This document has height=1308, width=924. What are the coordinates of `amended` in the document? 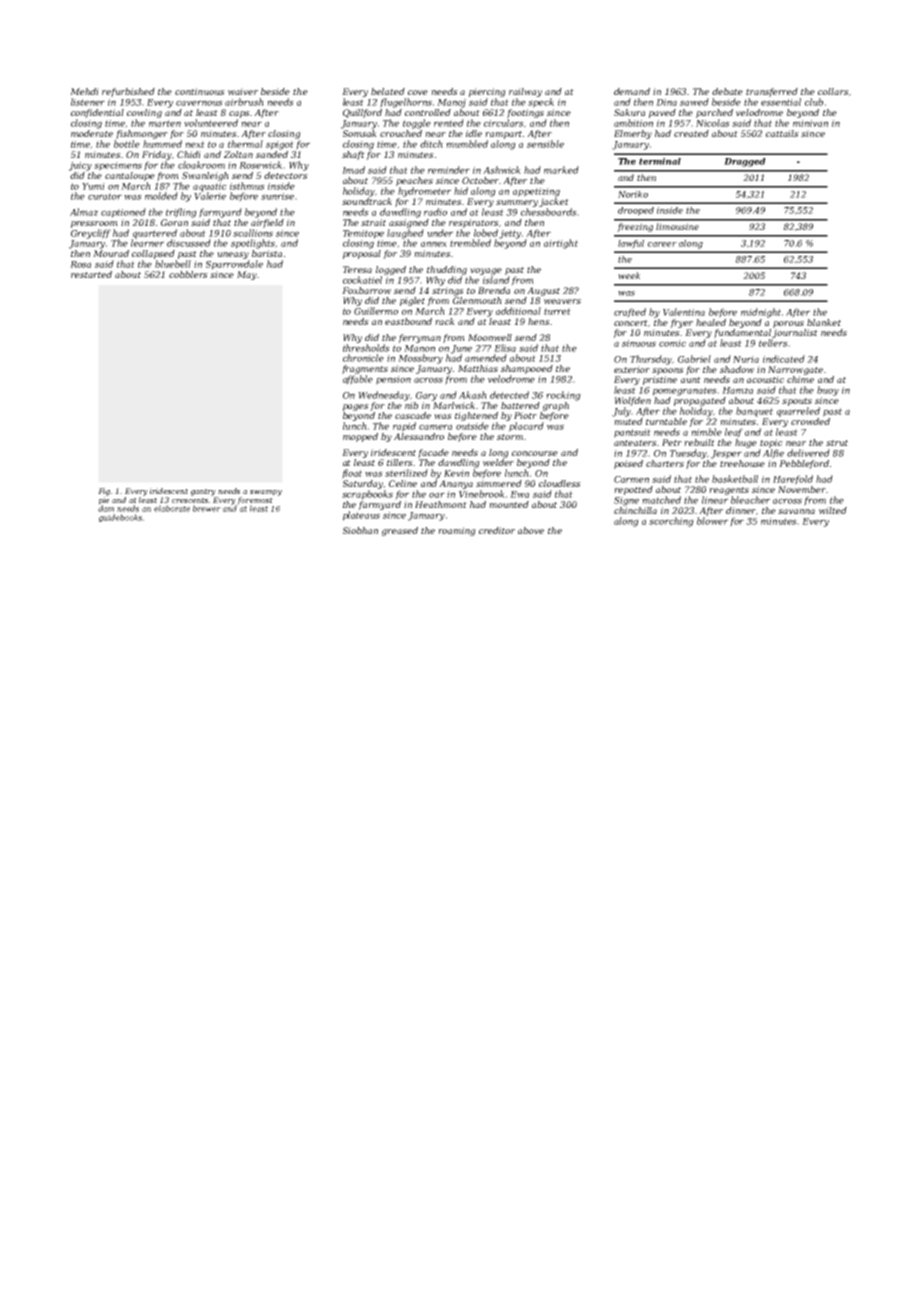 It's located at (486, 358).
